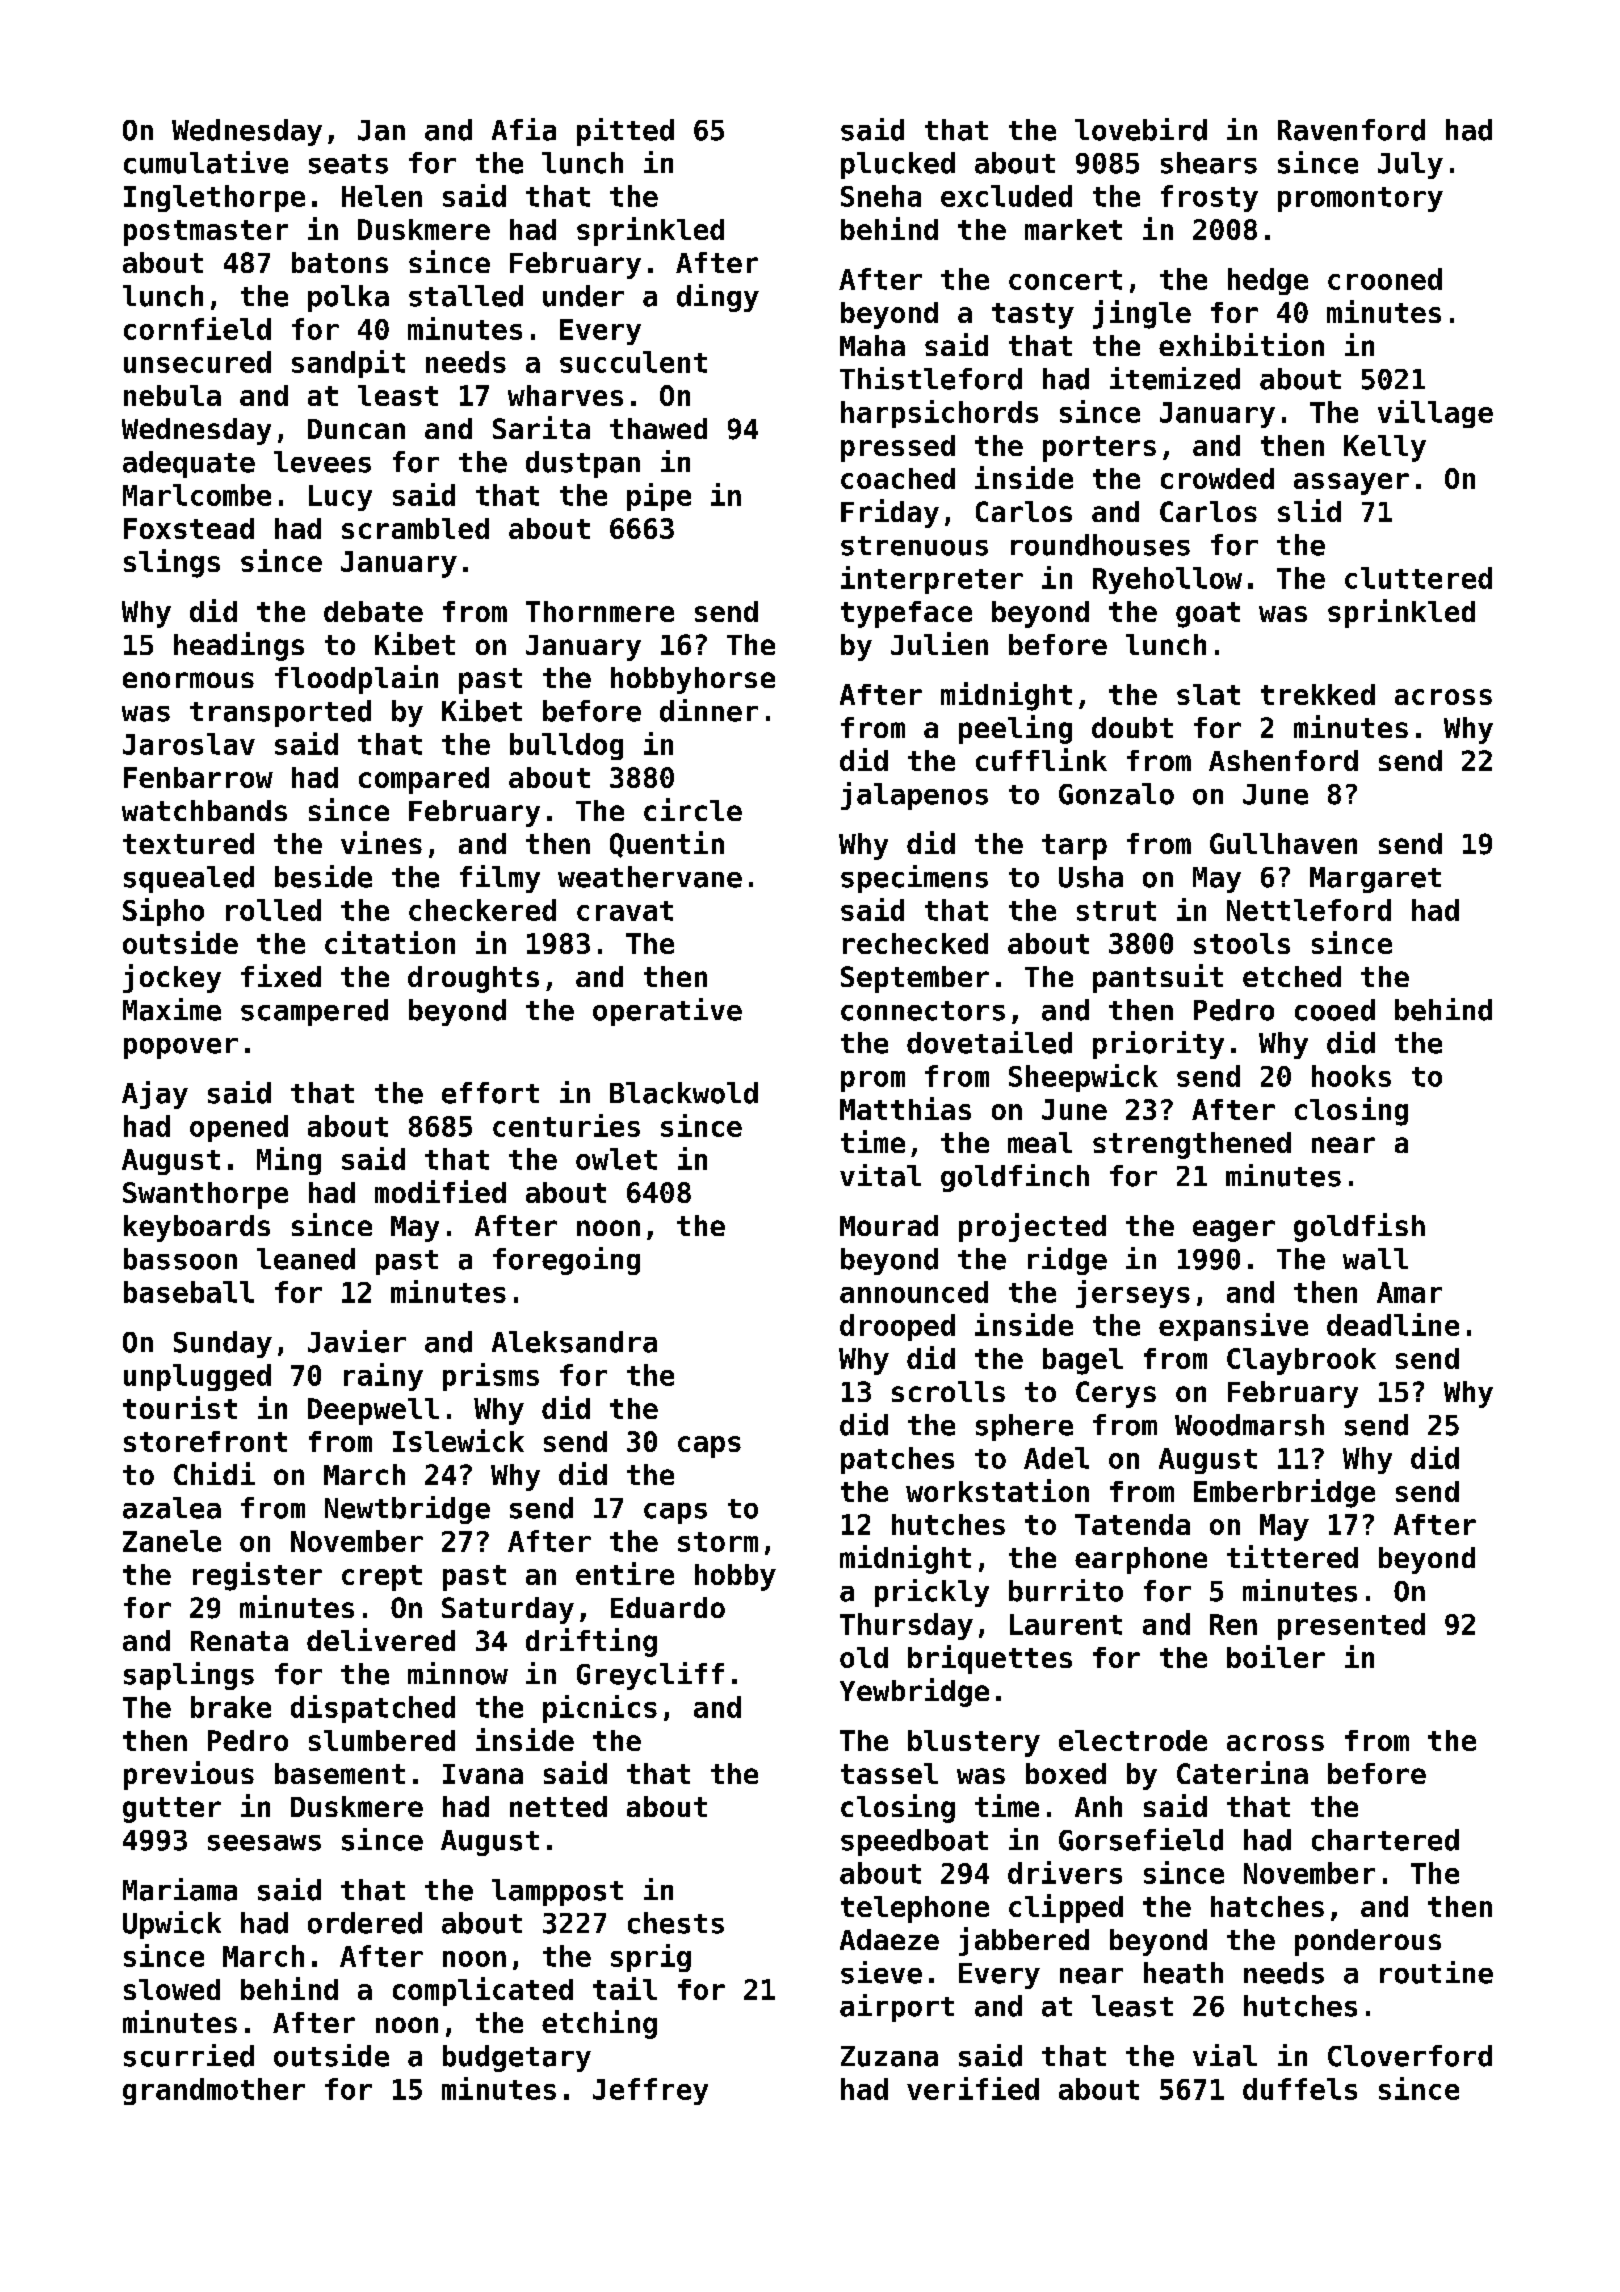  What do you see at coordinates (189, 464) in the screenshot?
I see `adequate` at bounding box center [189, 464].
